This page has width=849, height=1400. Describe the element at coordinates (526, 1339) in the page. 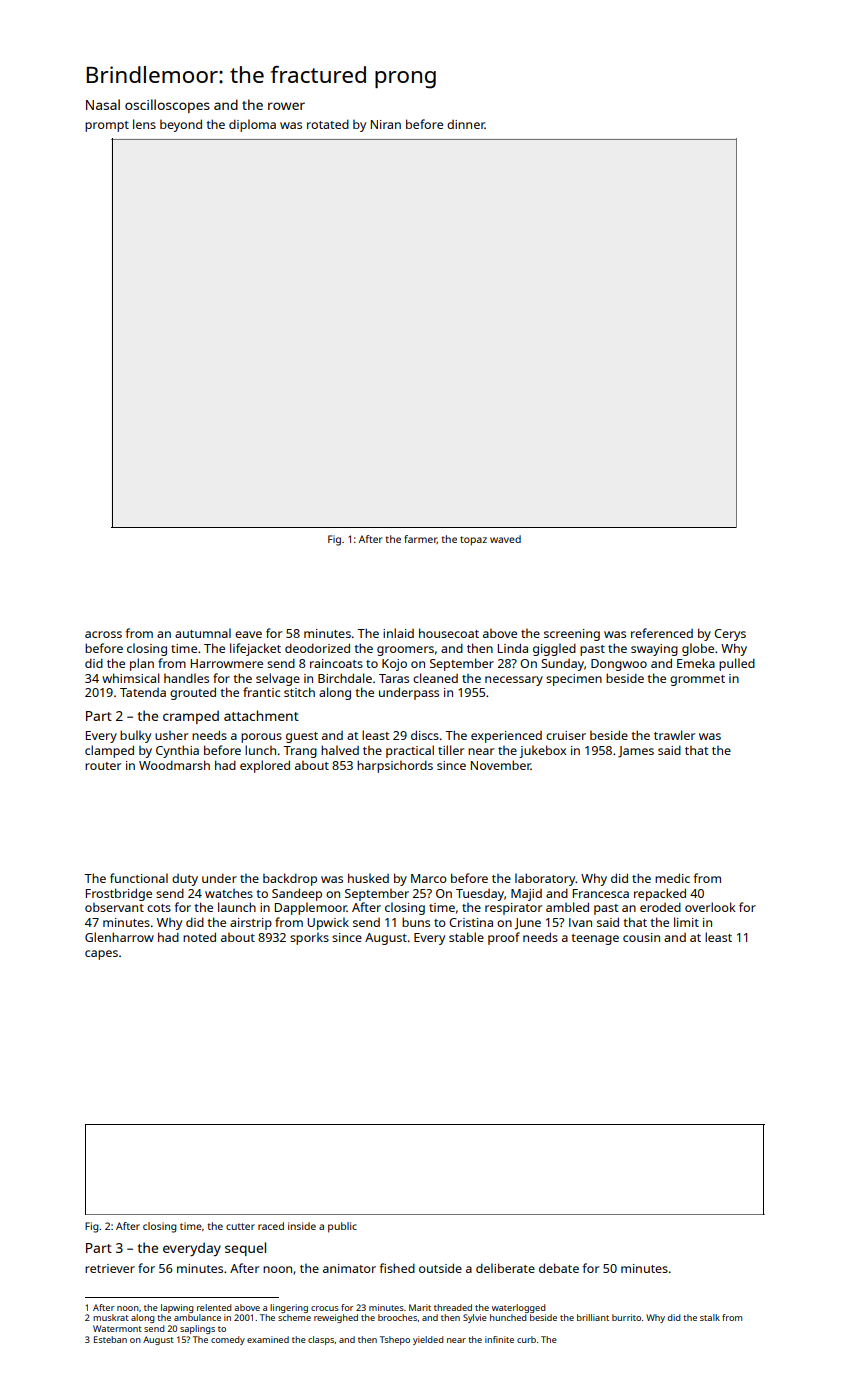

I see `curb` at that location.
